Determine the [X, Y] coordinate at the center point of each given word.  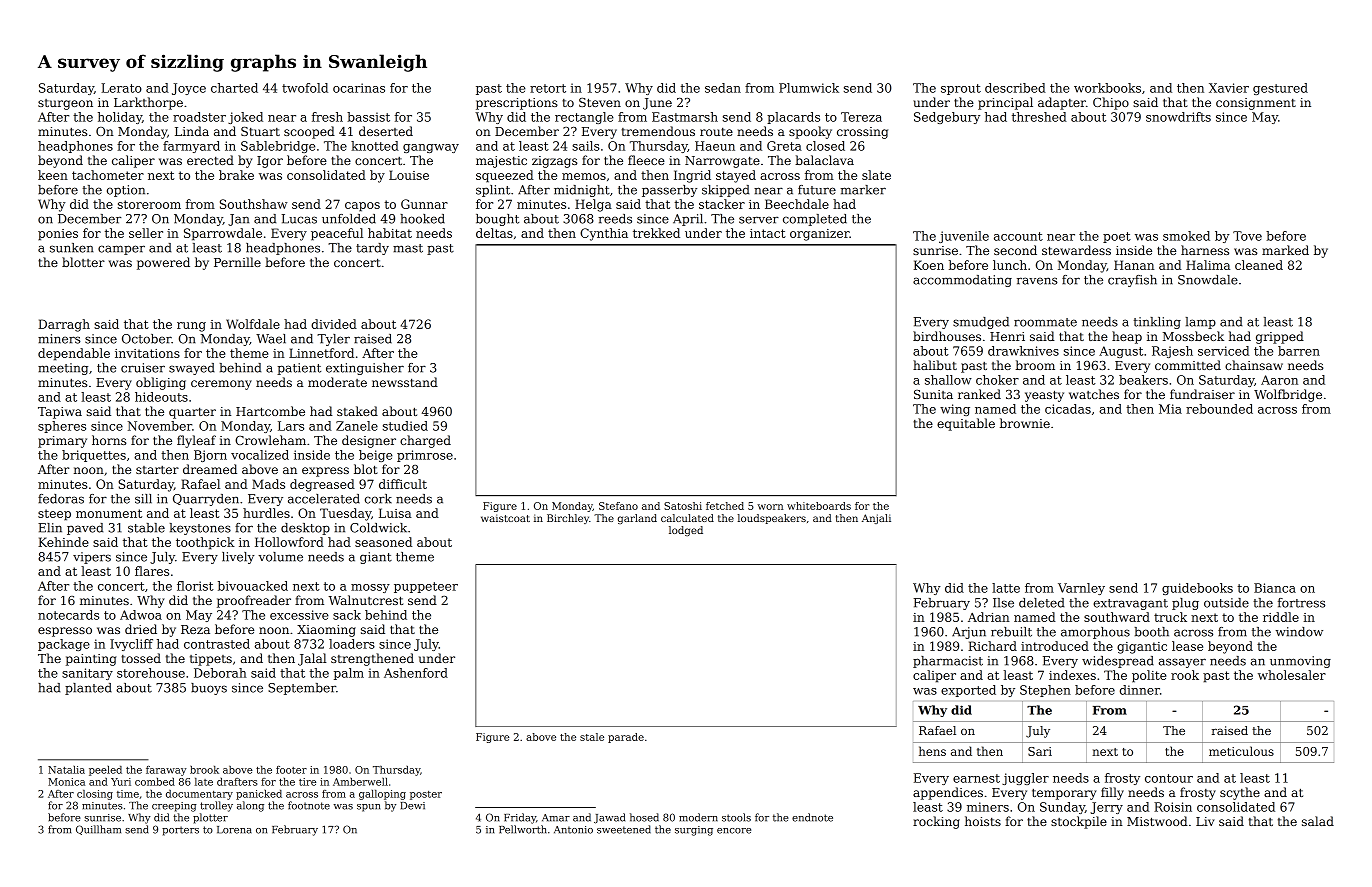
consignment [1256, 104]
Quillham [98, 830]
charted [234, 88]
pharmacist [948, 662]
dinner [1140, 690]
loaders [352, 644]
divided [334, 324]
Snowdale [1208, 280]
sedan [723, 88]
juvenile [964, 237]
